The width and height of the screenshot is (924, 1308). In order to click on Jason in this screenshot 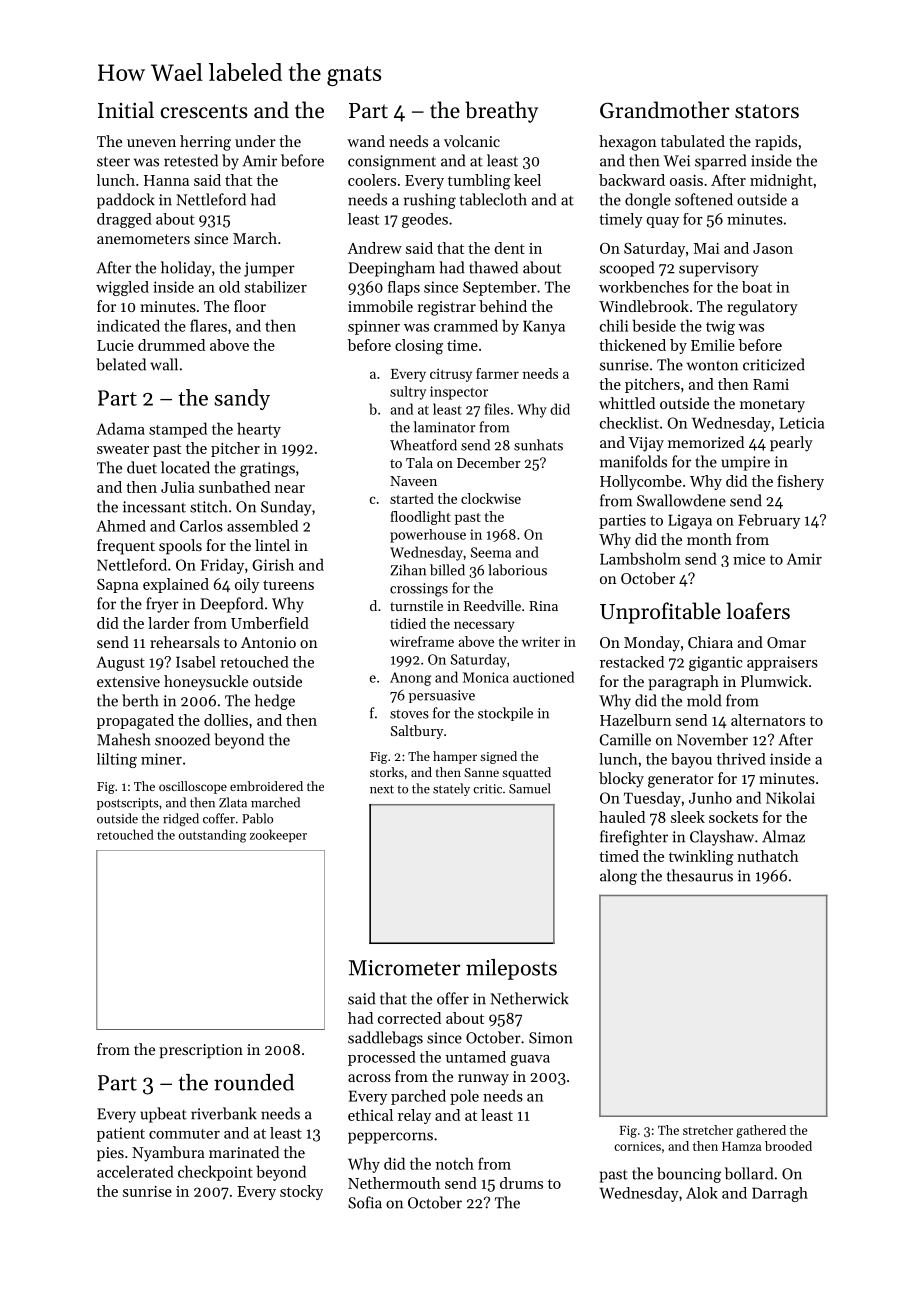, I will do `click(773, 248)`.
